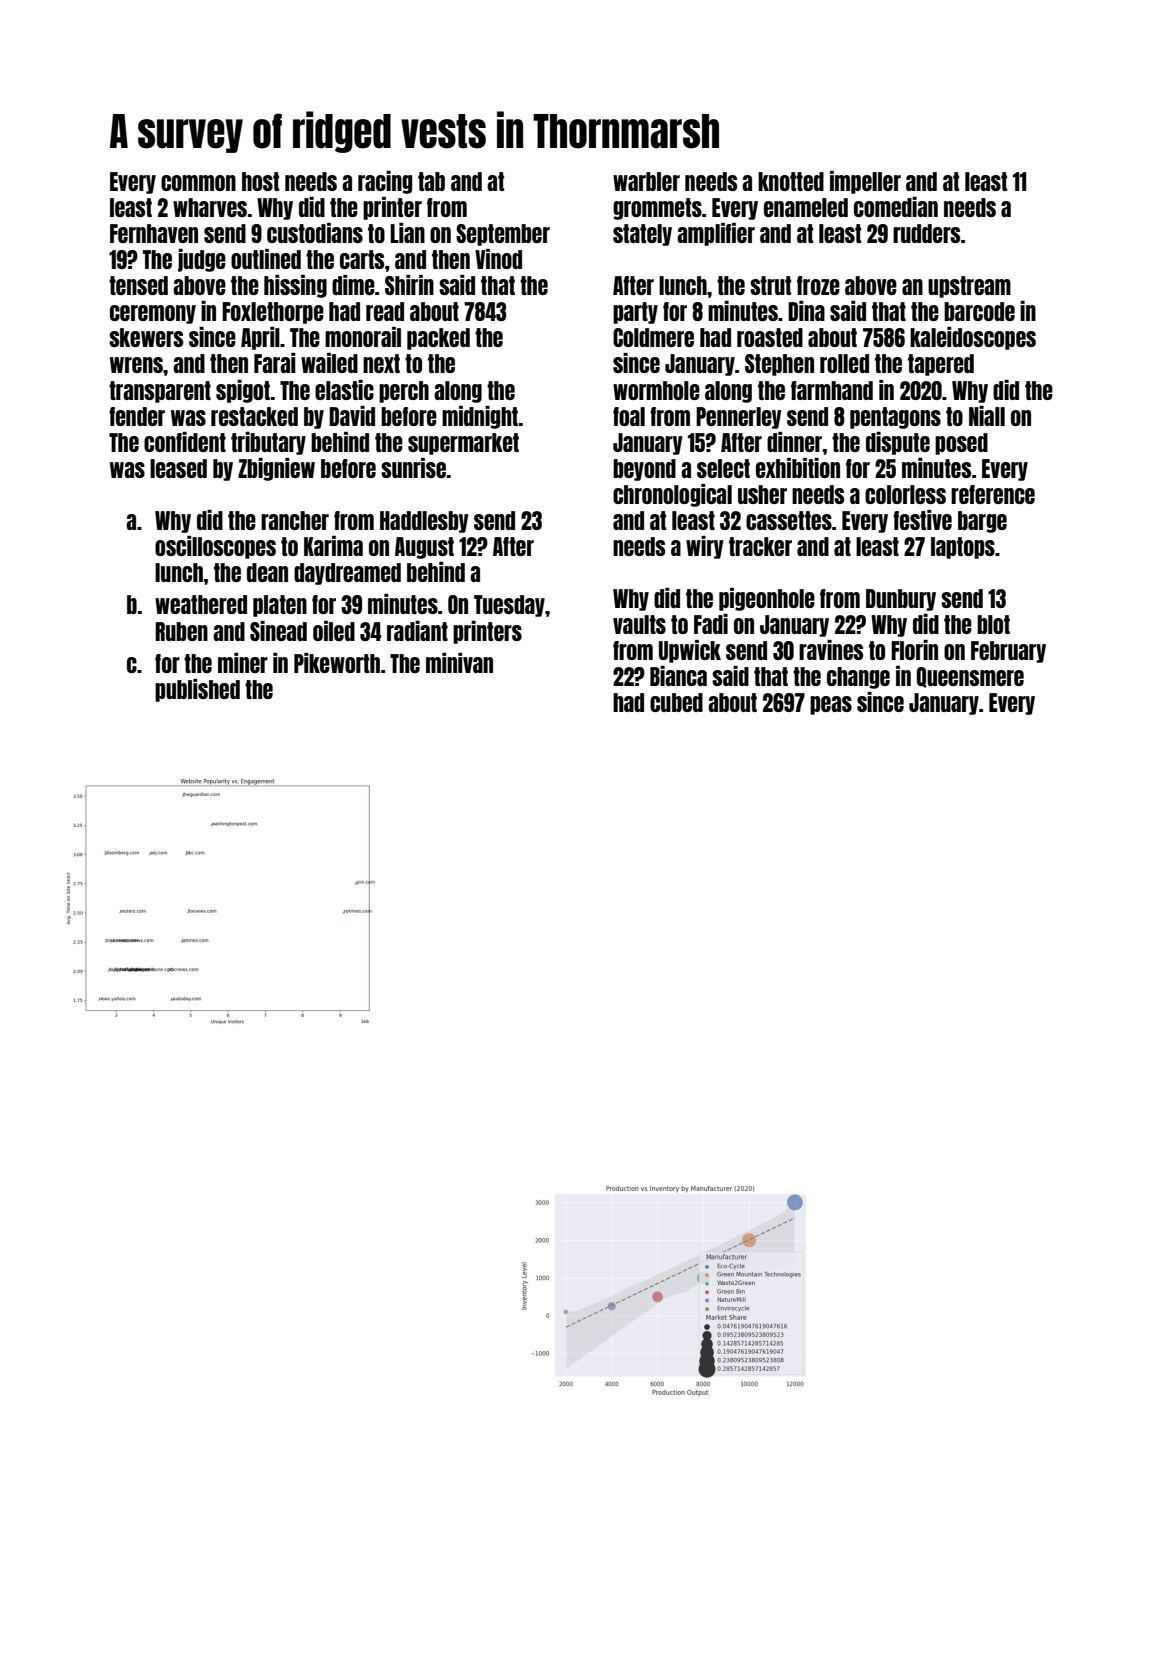  I want to click on racing, so click(385, 182).
